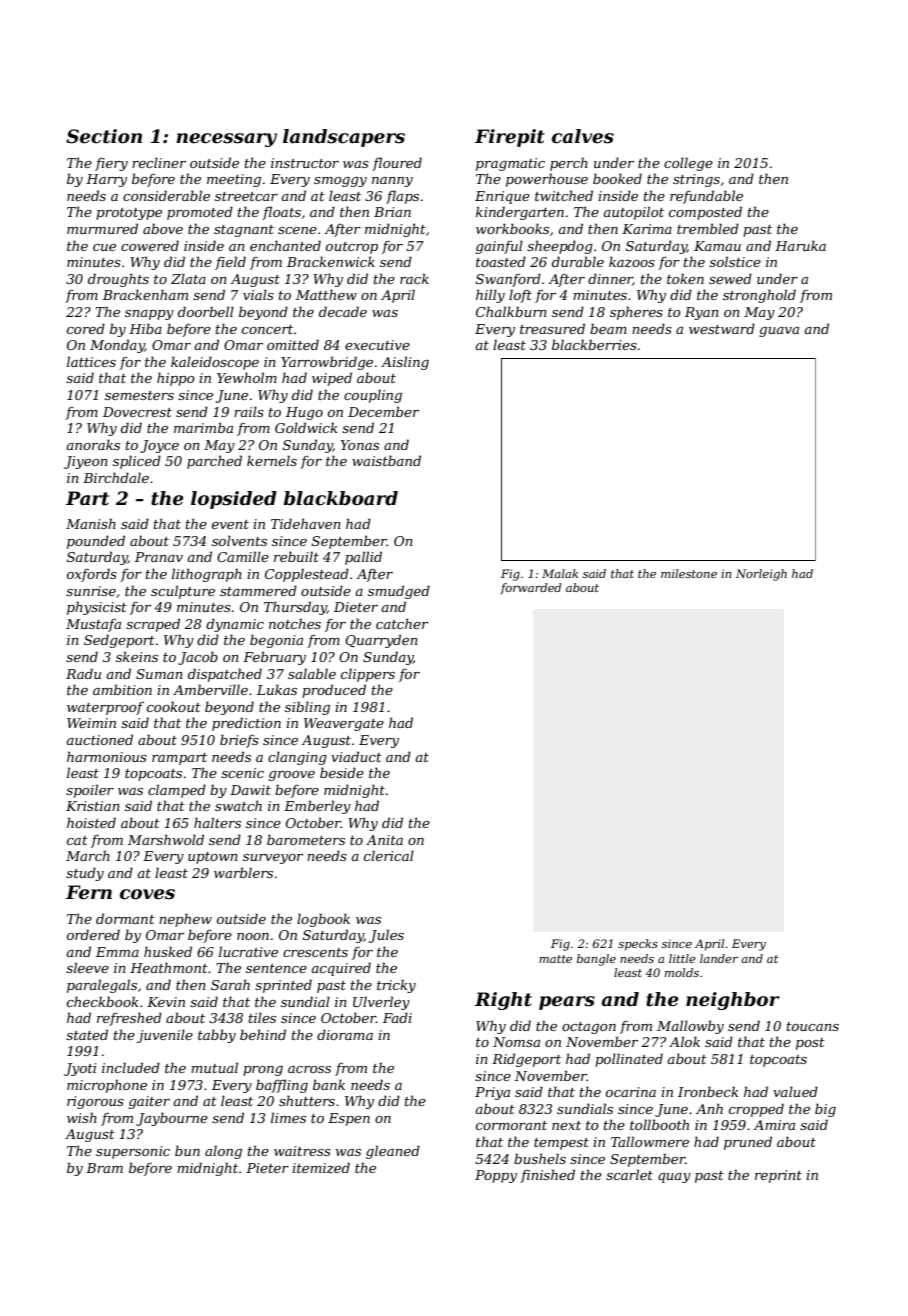  Describe the element at coordinates (90, 791) in the screenshot. I see `spoiler` at that location.
